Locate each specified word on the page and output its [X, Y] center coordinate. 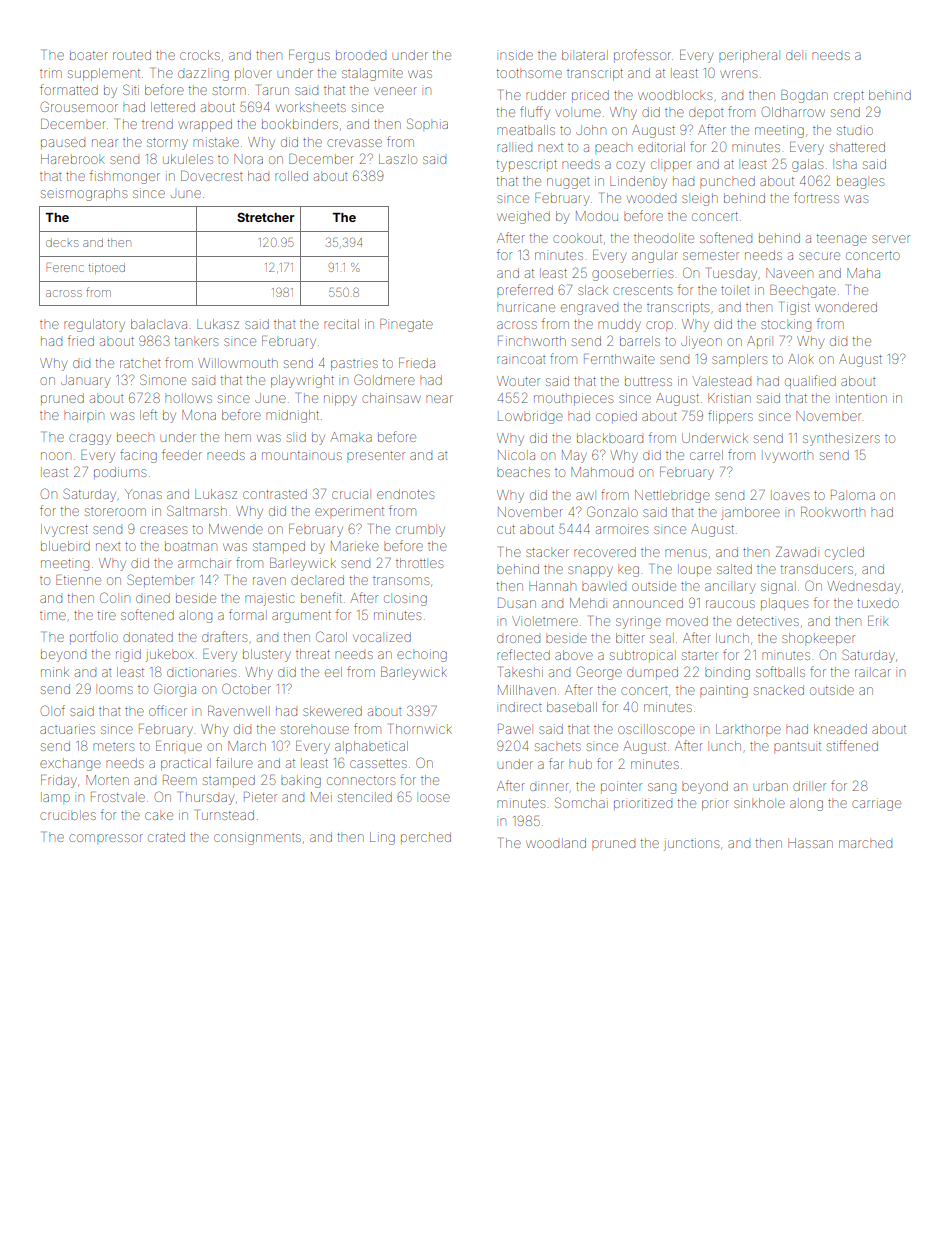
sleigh [700, 200]
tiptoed [107, 268]
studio [855, 130]
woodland [556, 843]
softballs [780, 671]
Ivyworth [789, 457]
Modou [597, 216]
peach [613, 148]
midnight [292, 416]
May [574, 456]
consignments [257, 838]
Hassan [810, 843]
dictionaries [201, 673]
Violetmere [545, 621]
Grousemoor [79, 106]
